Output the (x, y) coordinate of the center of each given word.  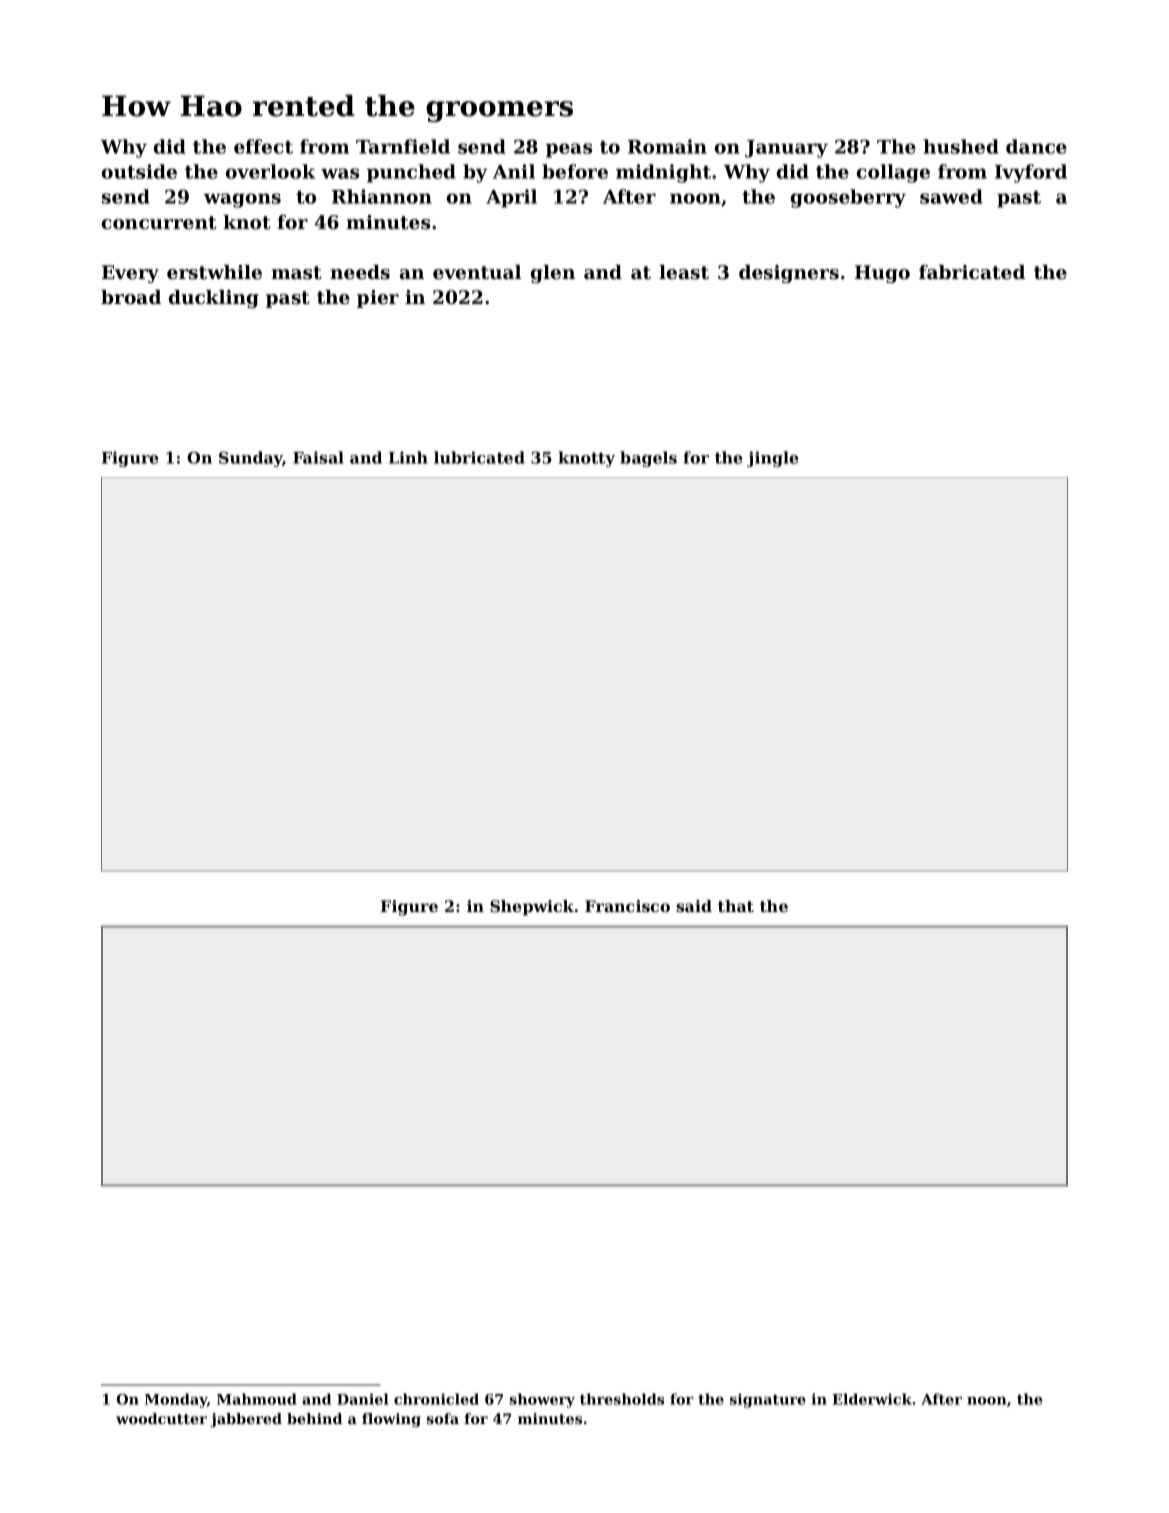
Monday (176, 1400)
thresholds (622, 1399)
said (694, 906)
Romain (667, 146)
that (736, 906)
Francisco (627, 906)
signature (768, 1400)
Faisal (318, 457)
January (786, 149)
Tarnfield (403, 146)
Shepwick (532, 908)
